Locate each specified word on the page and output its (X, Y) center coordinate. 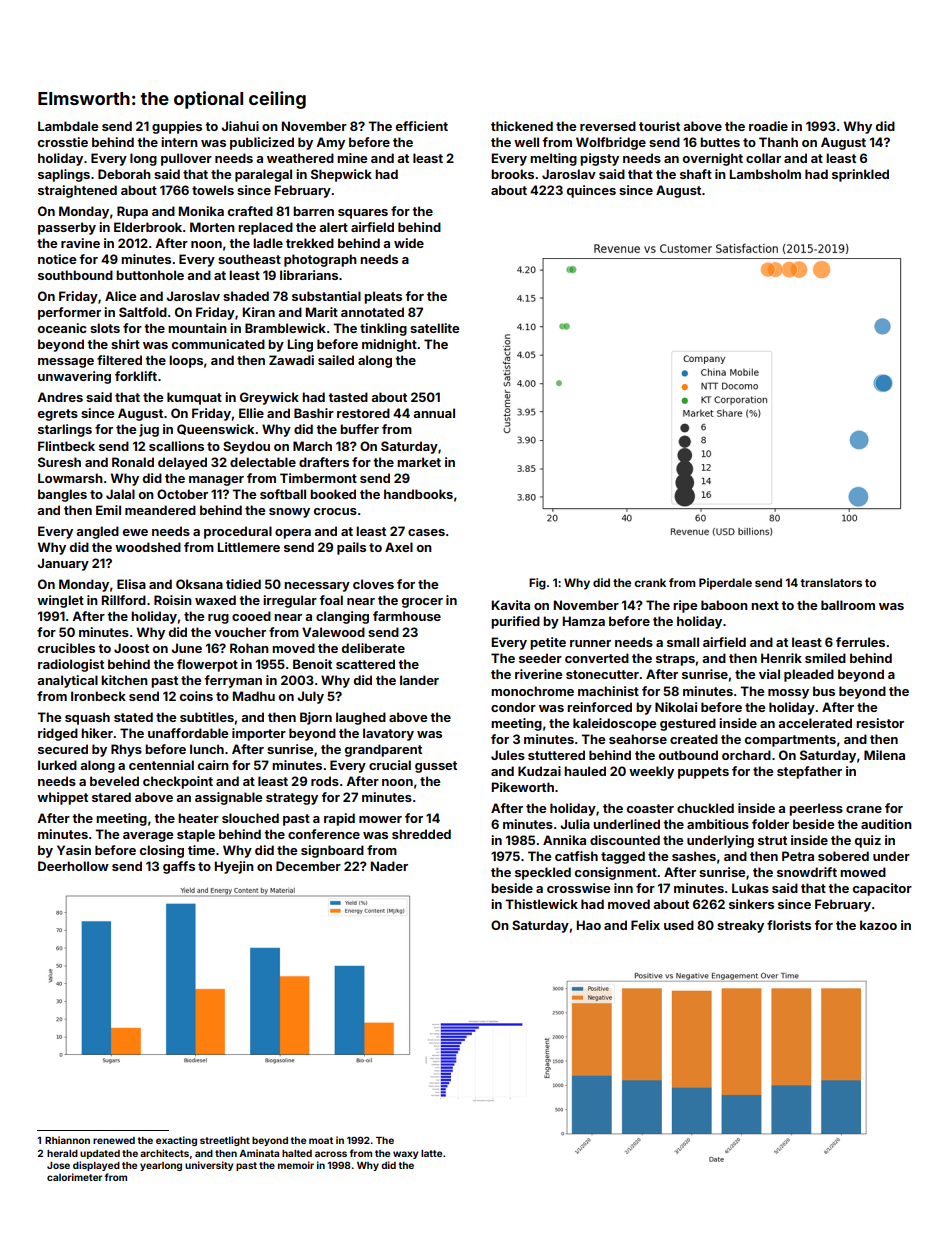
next (765, 605)
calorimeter (74, 1177)
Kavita (511, 605)
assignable (228, 798)
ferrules (860, 642)
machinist (608, 691)
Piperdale (725, 584)
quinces (591, 191)
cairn (213, 765)
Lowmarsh (70, 478)
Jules (508, 755)
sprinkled (860, 175)
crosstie (63, 142)
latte (431, 1153)
